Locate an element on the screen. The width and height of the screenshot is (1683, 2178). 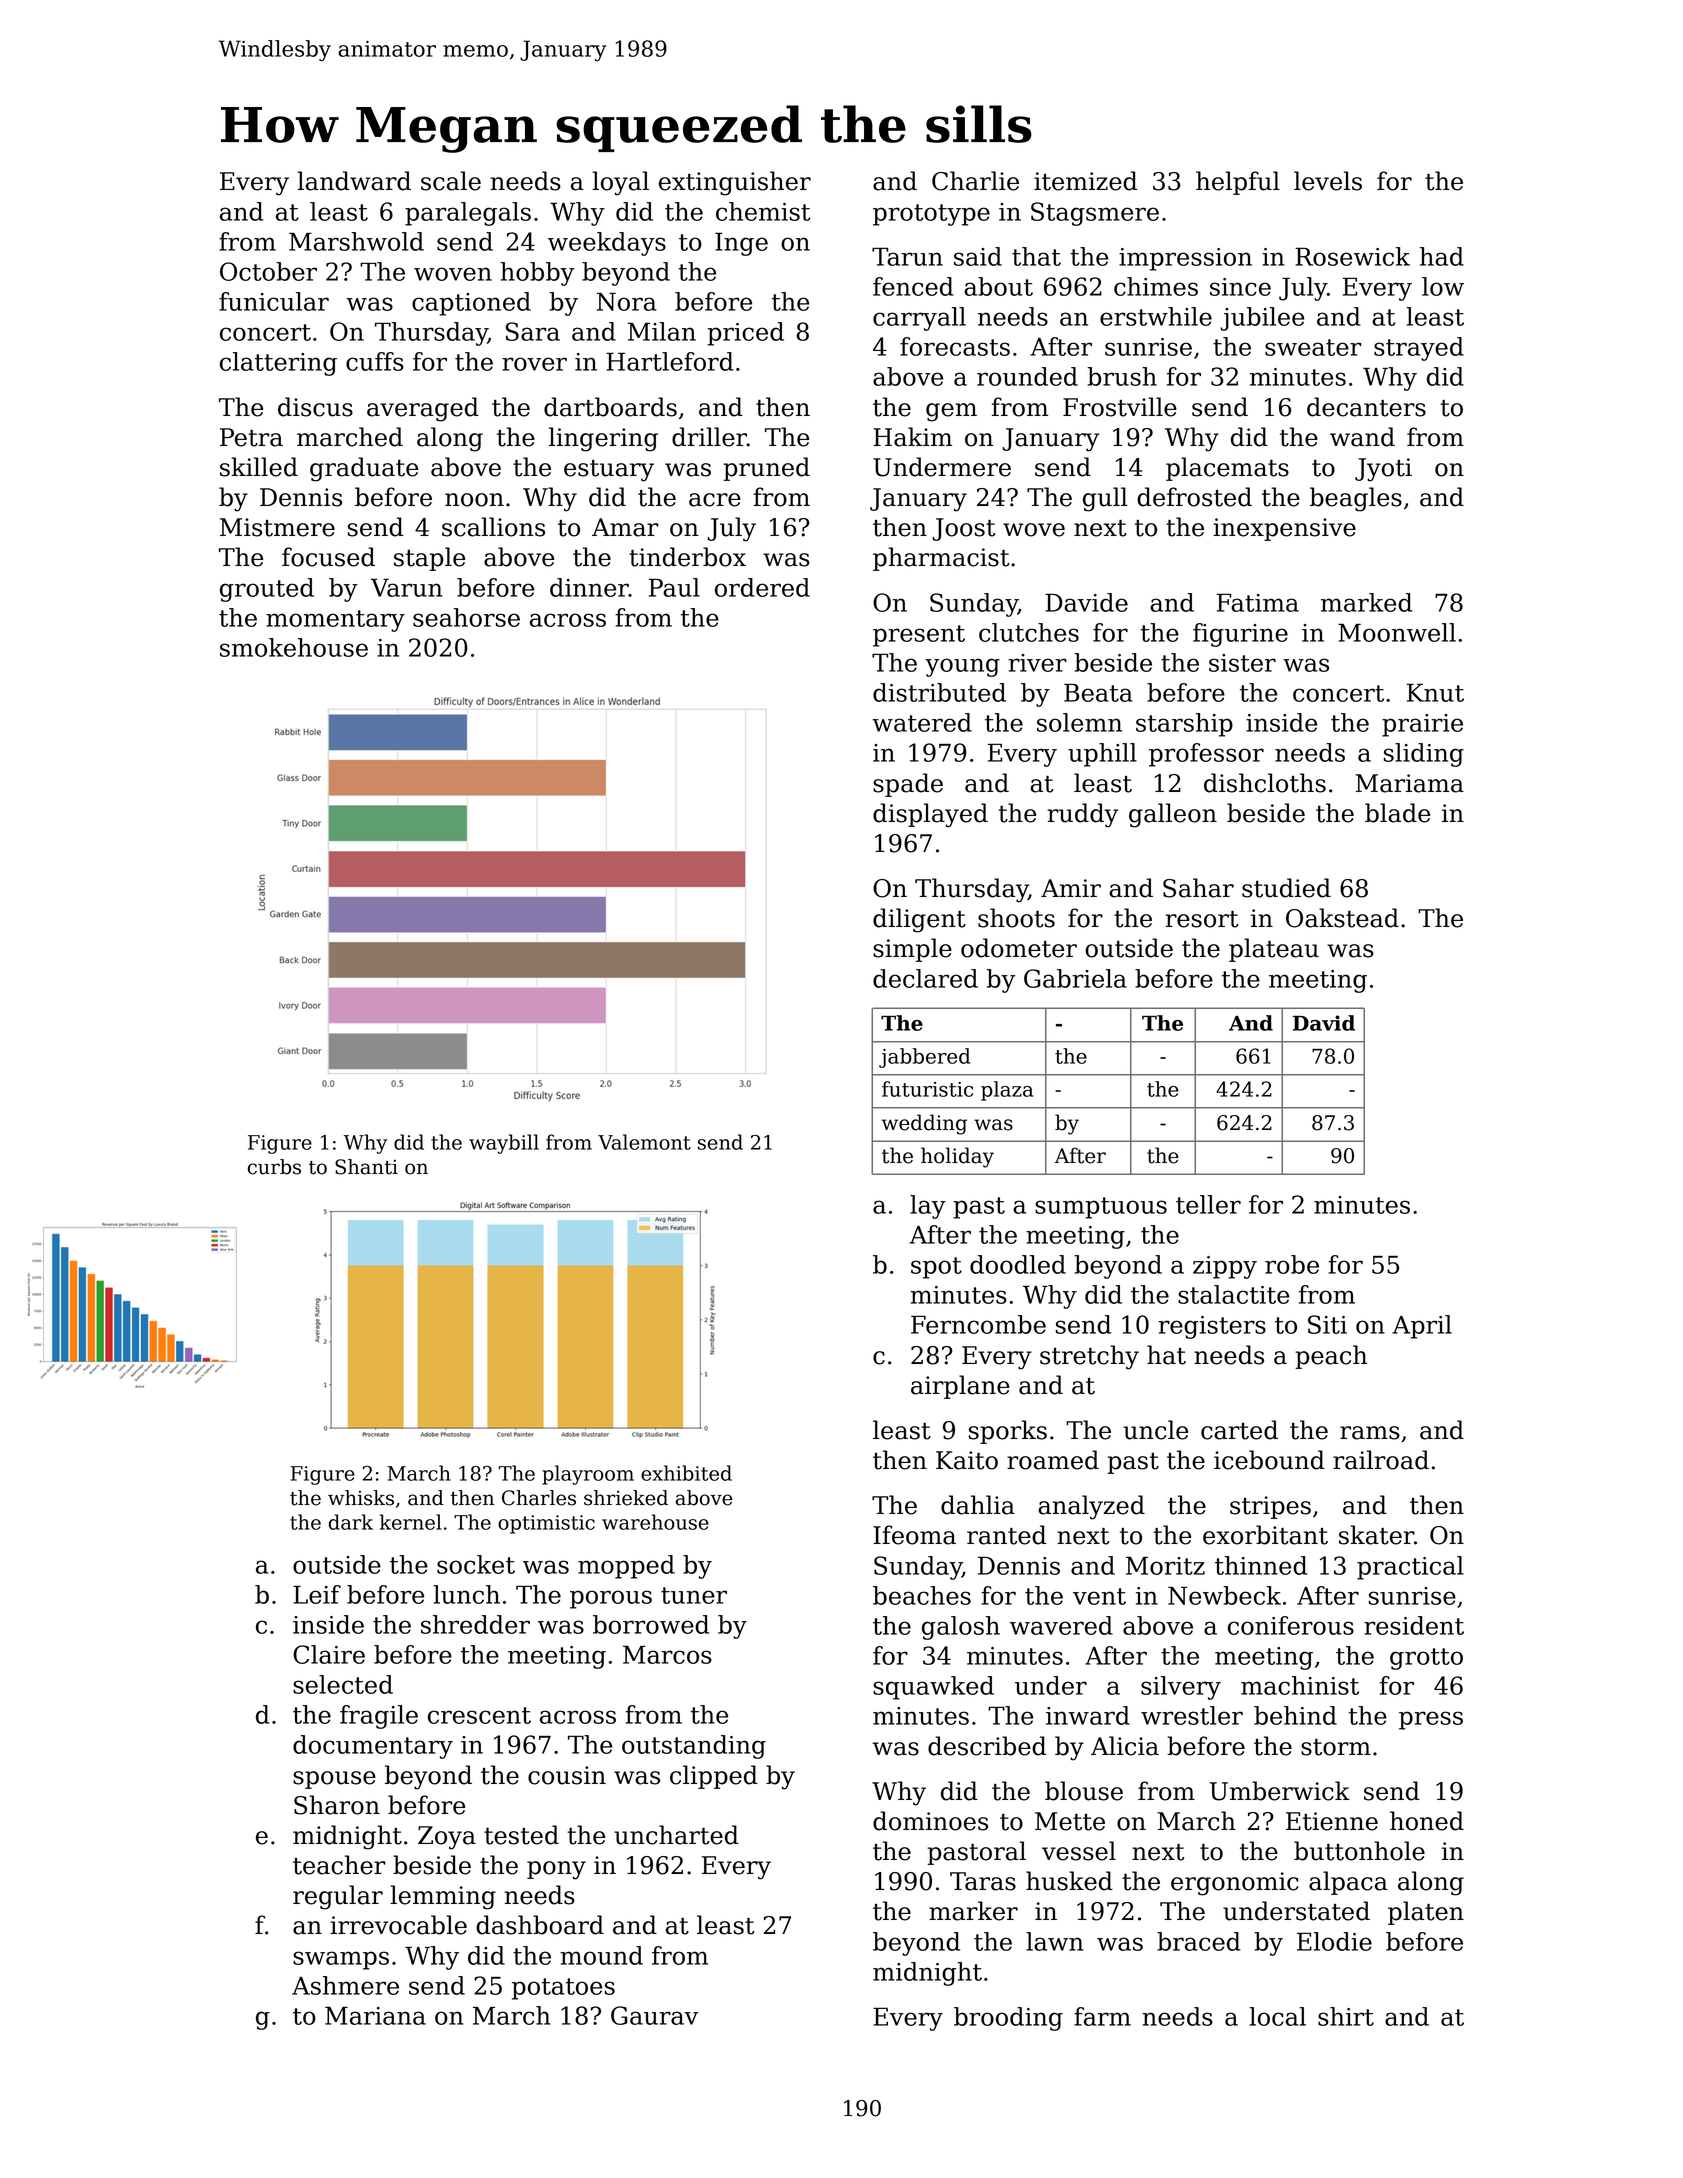
Siti is located at coordinates (1327, 1324).
